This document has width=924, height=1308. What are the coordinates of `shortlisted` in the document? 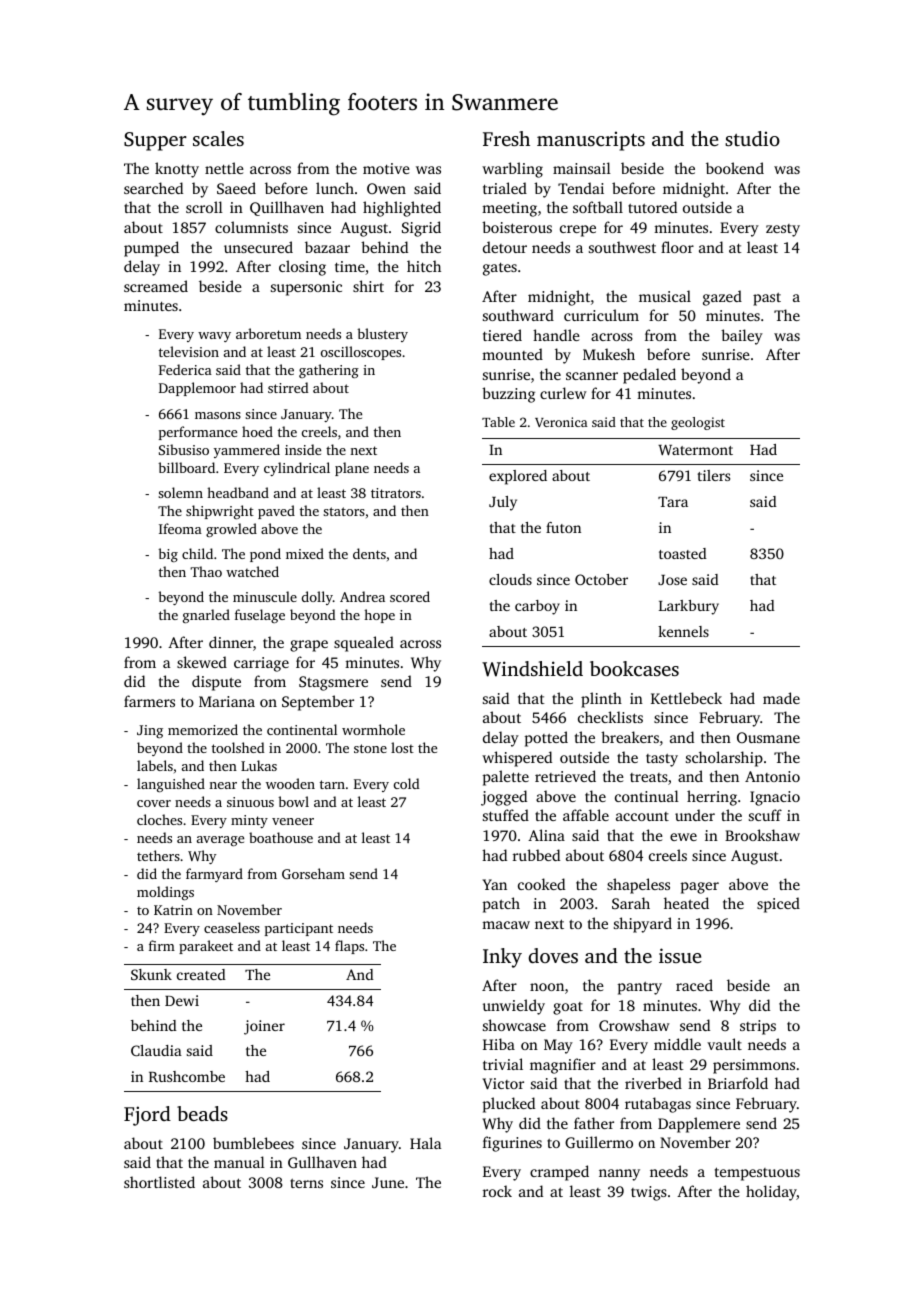 It's located at (159, 1182).
